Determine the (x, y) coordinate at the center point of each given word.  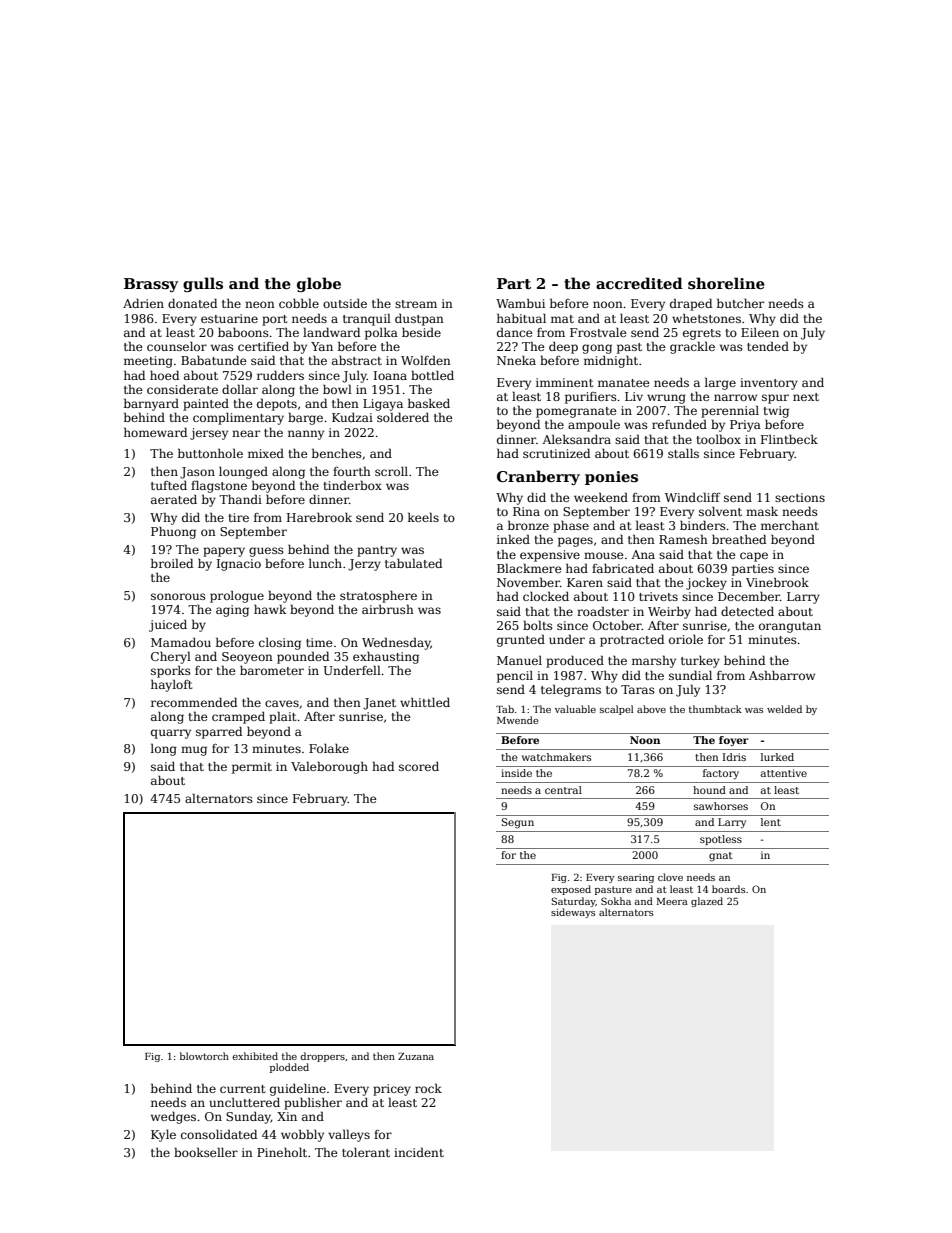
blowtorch (204, 1056)
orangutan (790, 627)
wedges (173, 1117)
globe (319, 284)
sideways (573, 913)
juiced (168, 626)
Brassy (151, 285)
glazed (707, 902)
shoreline (726, 283)
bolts (538, 625)
